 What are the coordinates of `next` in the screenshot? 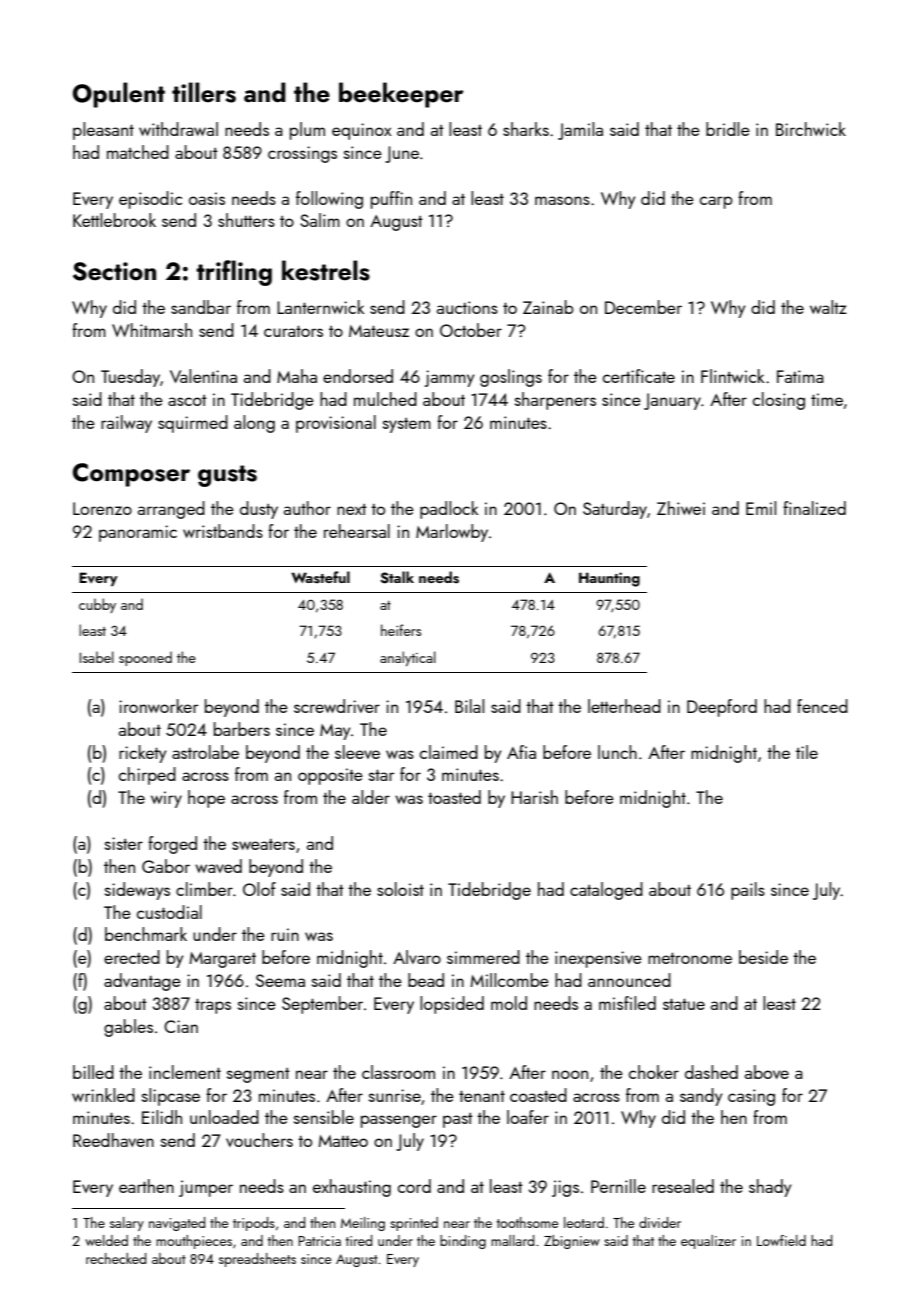 It's located at (352, 509).
